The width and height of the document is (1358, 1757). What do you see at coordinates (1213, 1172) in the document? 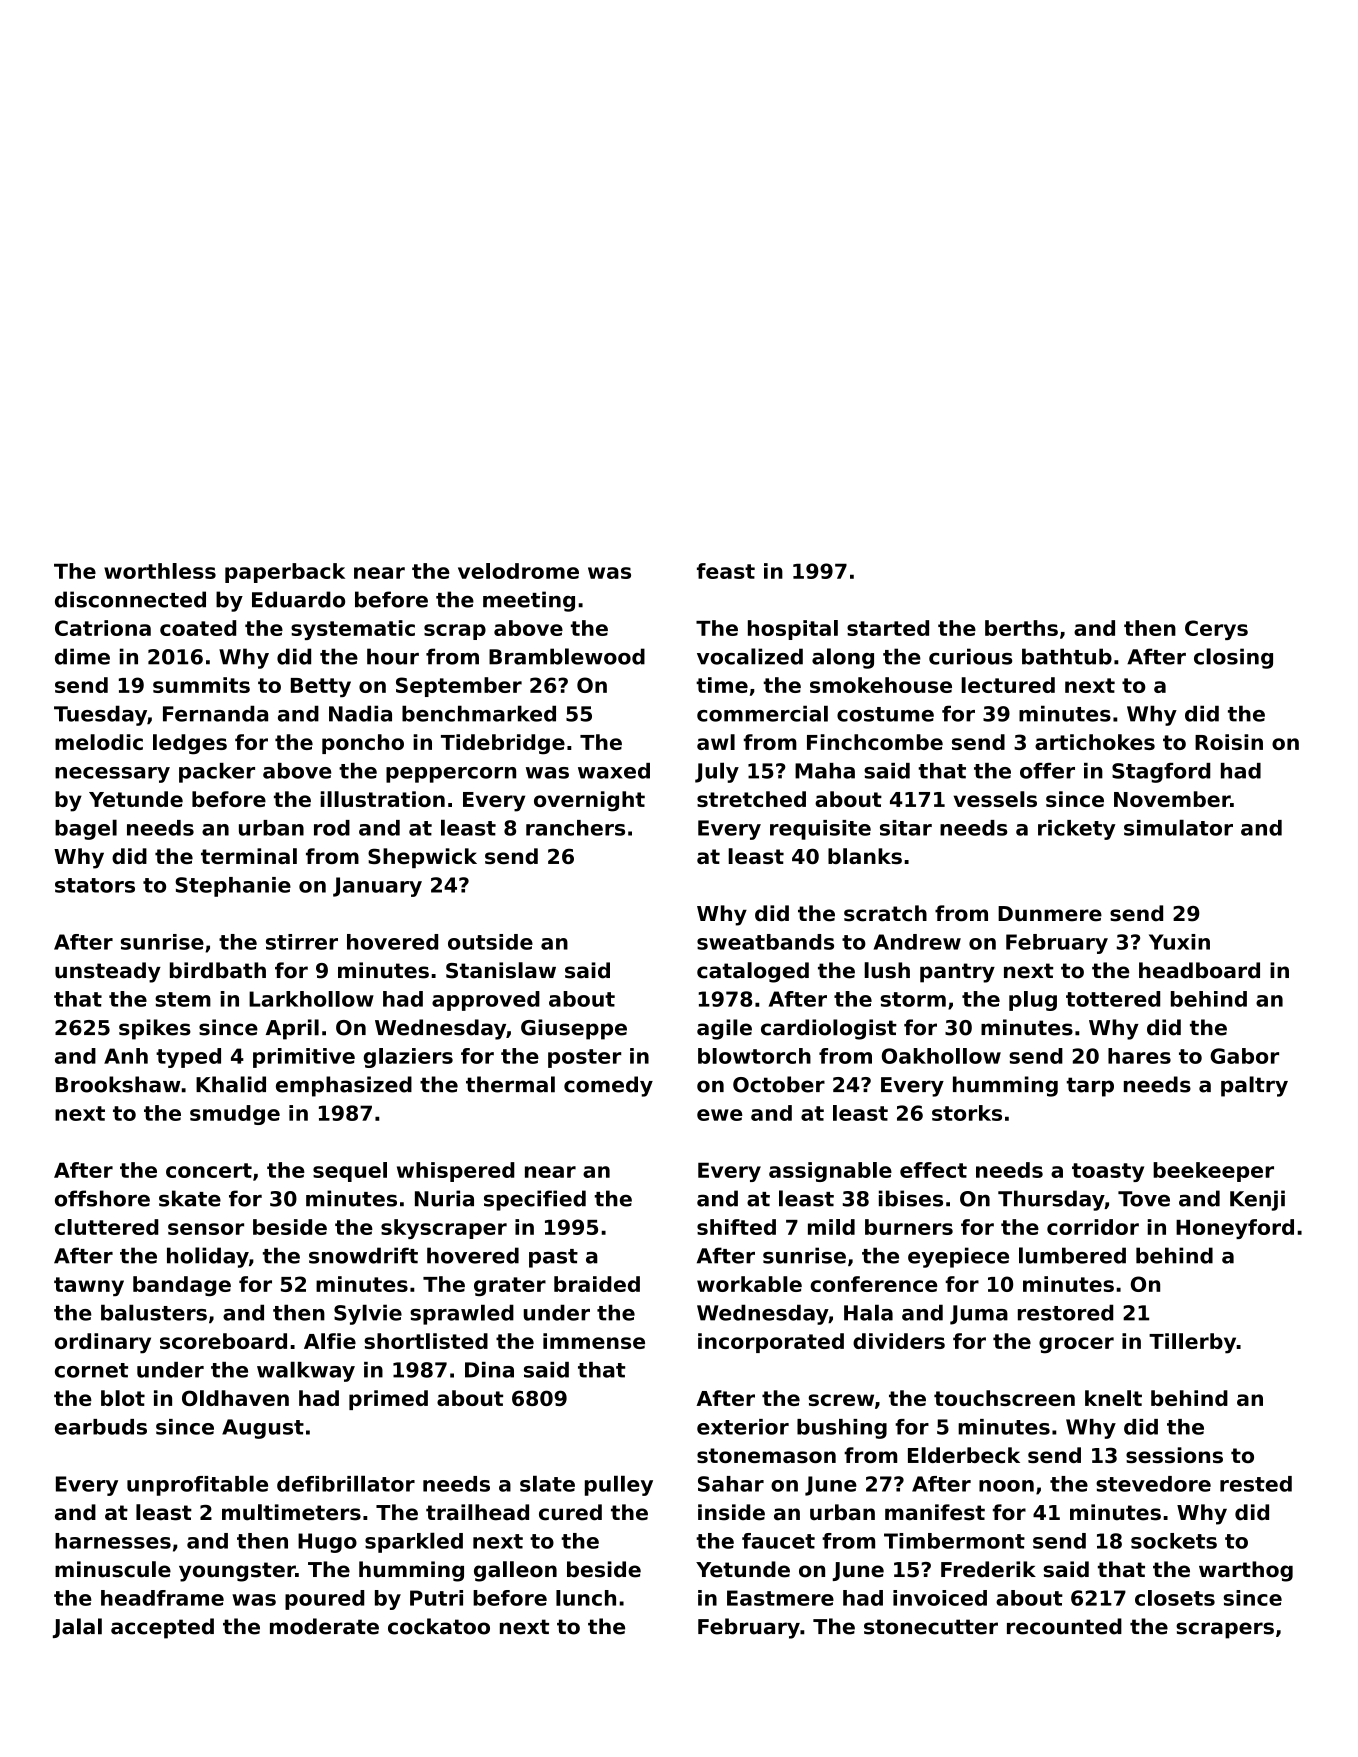
I see `beekeeper` at bounding box center [1213, 1172].
